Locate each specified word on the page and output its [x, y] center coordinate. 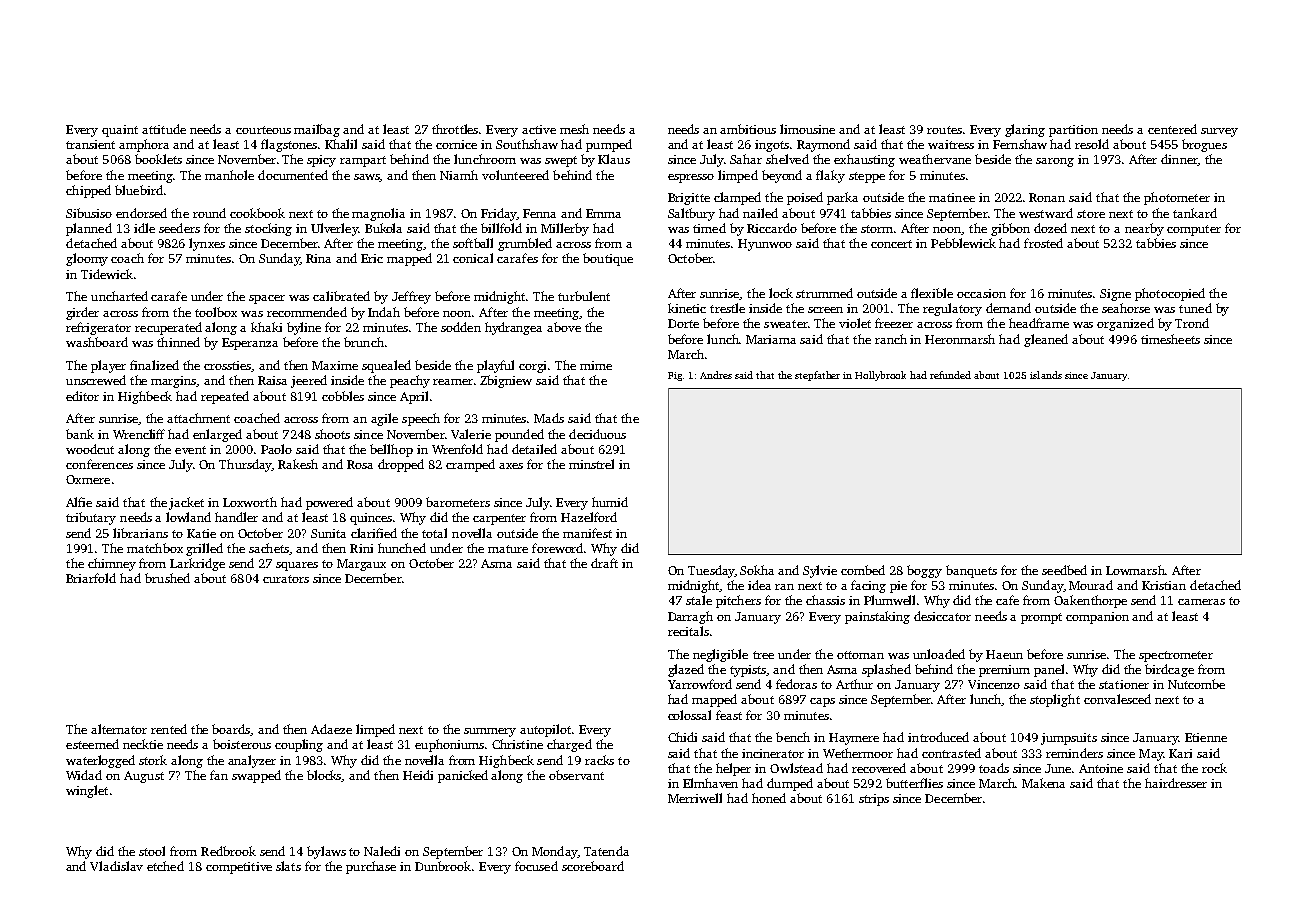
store [1091, 214]
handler [236, 517]
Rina [318, 258]
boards [231, 730]
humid [610, 502]
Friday [499, 214]
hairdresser [1176, 783]
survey [1219, 132]
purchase [371, 867]
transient [90, 144]
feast [729, 715]
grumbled [525, 244]
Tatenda [606, 851]
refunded [950, 375]
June [1059, 768]
